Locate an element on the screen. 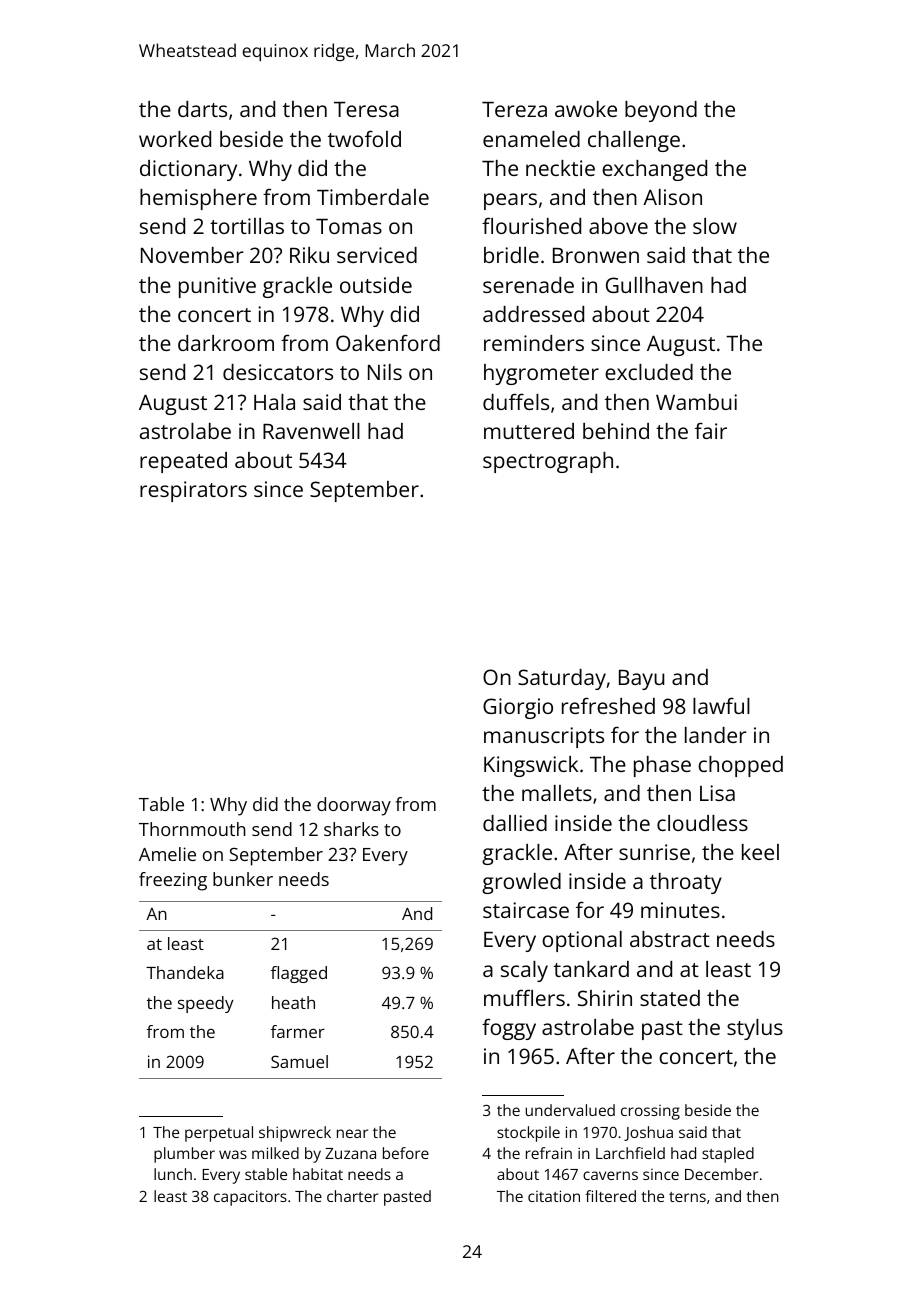 This screenshot has height=1314, width=924. Bayu is located at coordinates (641, 680).
